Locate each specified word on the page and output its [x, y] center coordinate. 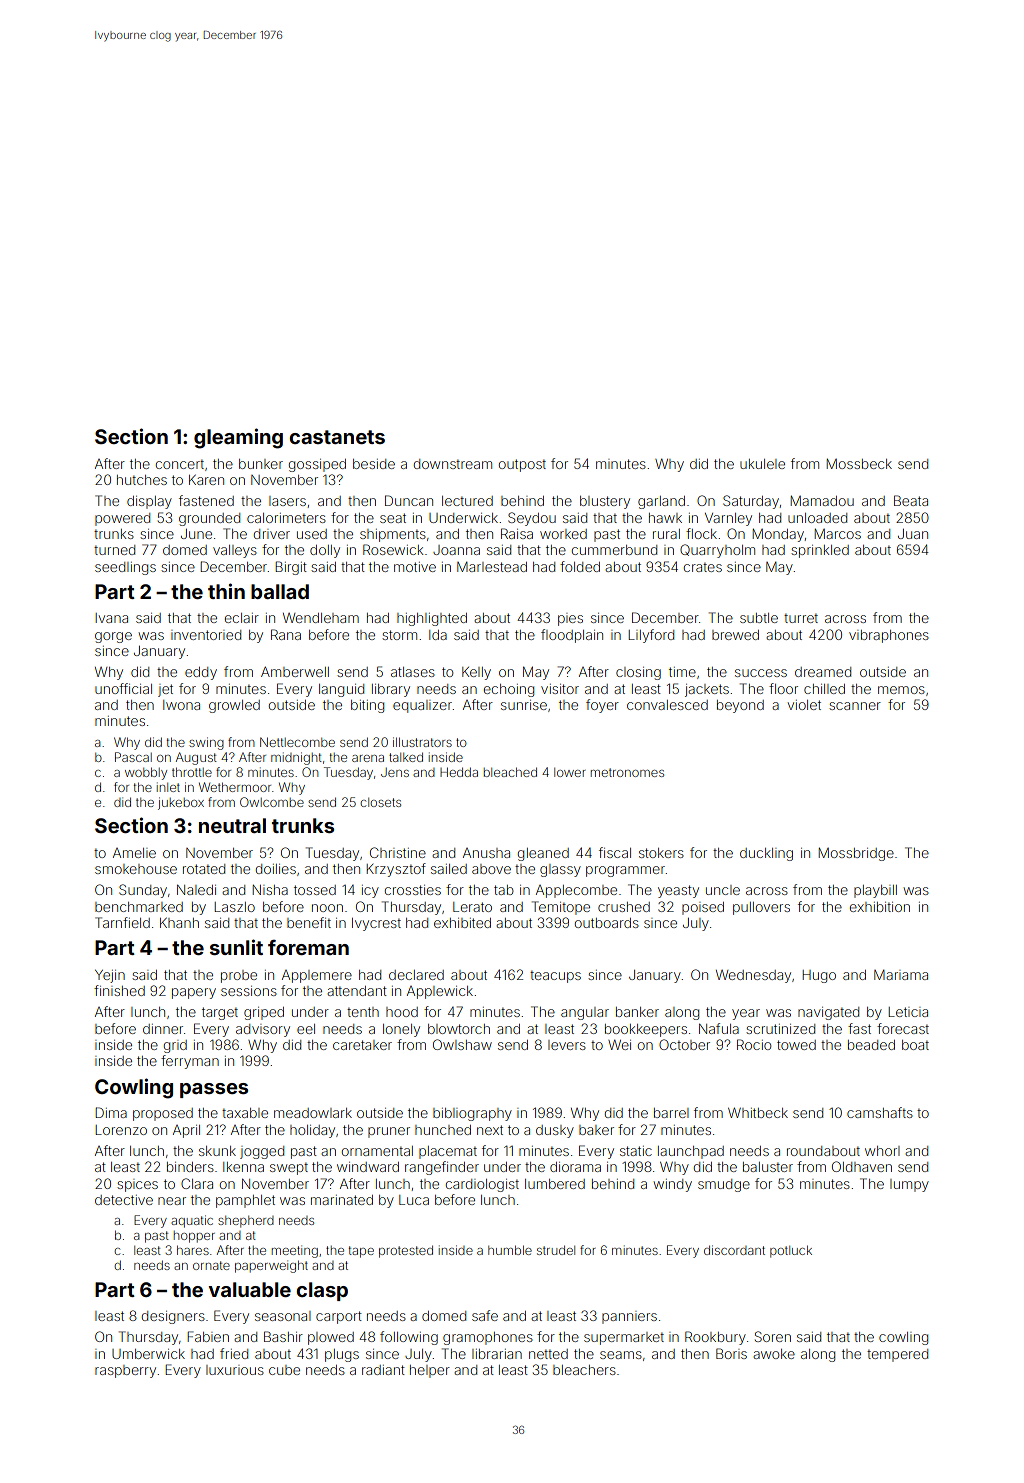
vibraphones [889, 636]
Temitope [561, 908]
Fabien [208, 1336]
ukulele [762, 464]
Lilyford [651, 636]
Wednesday [753, 976]
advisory [263, 1030]
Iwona [181, 705]
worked [563, 534]
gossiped [317, 465]
